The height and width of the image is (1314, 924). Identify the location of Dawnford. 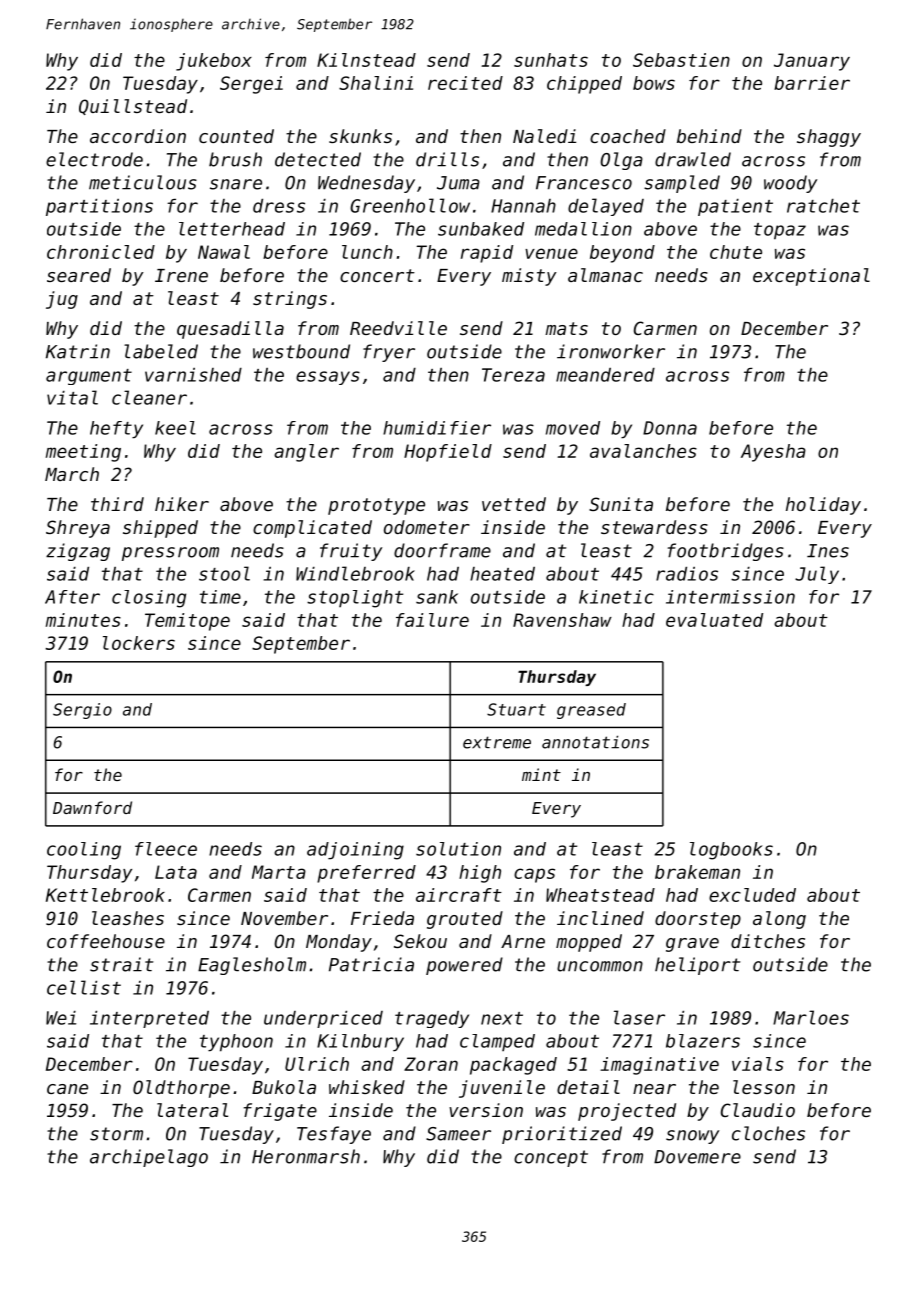
(92, 807).
